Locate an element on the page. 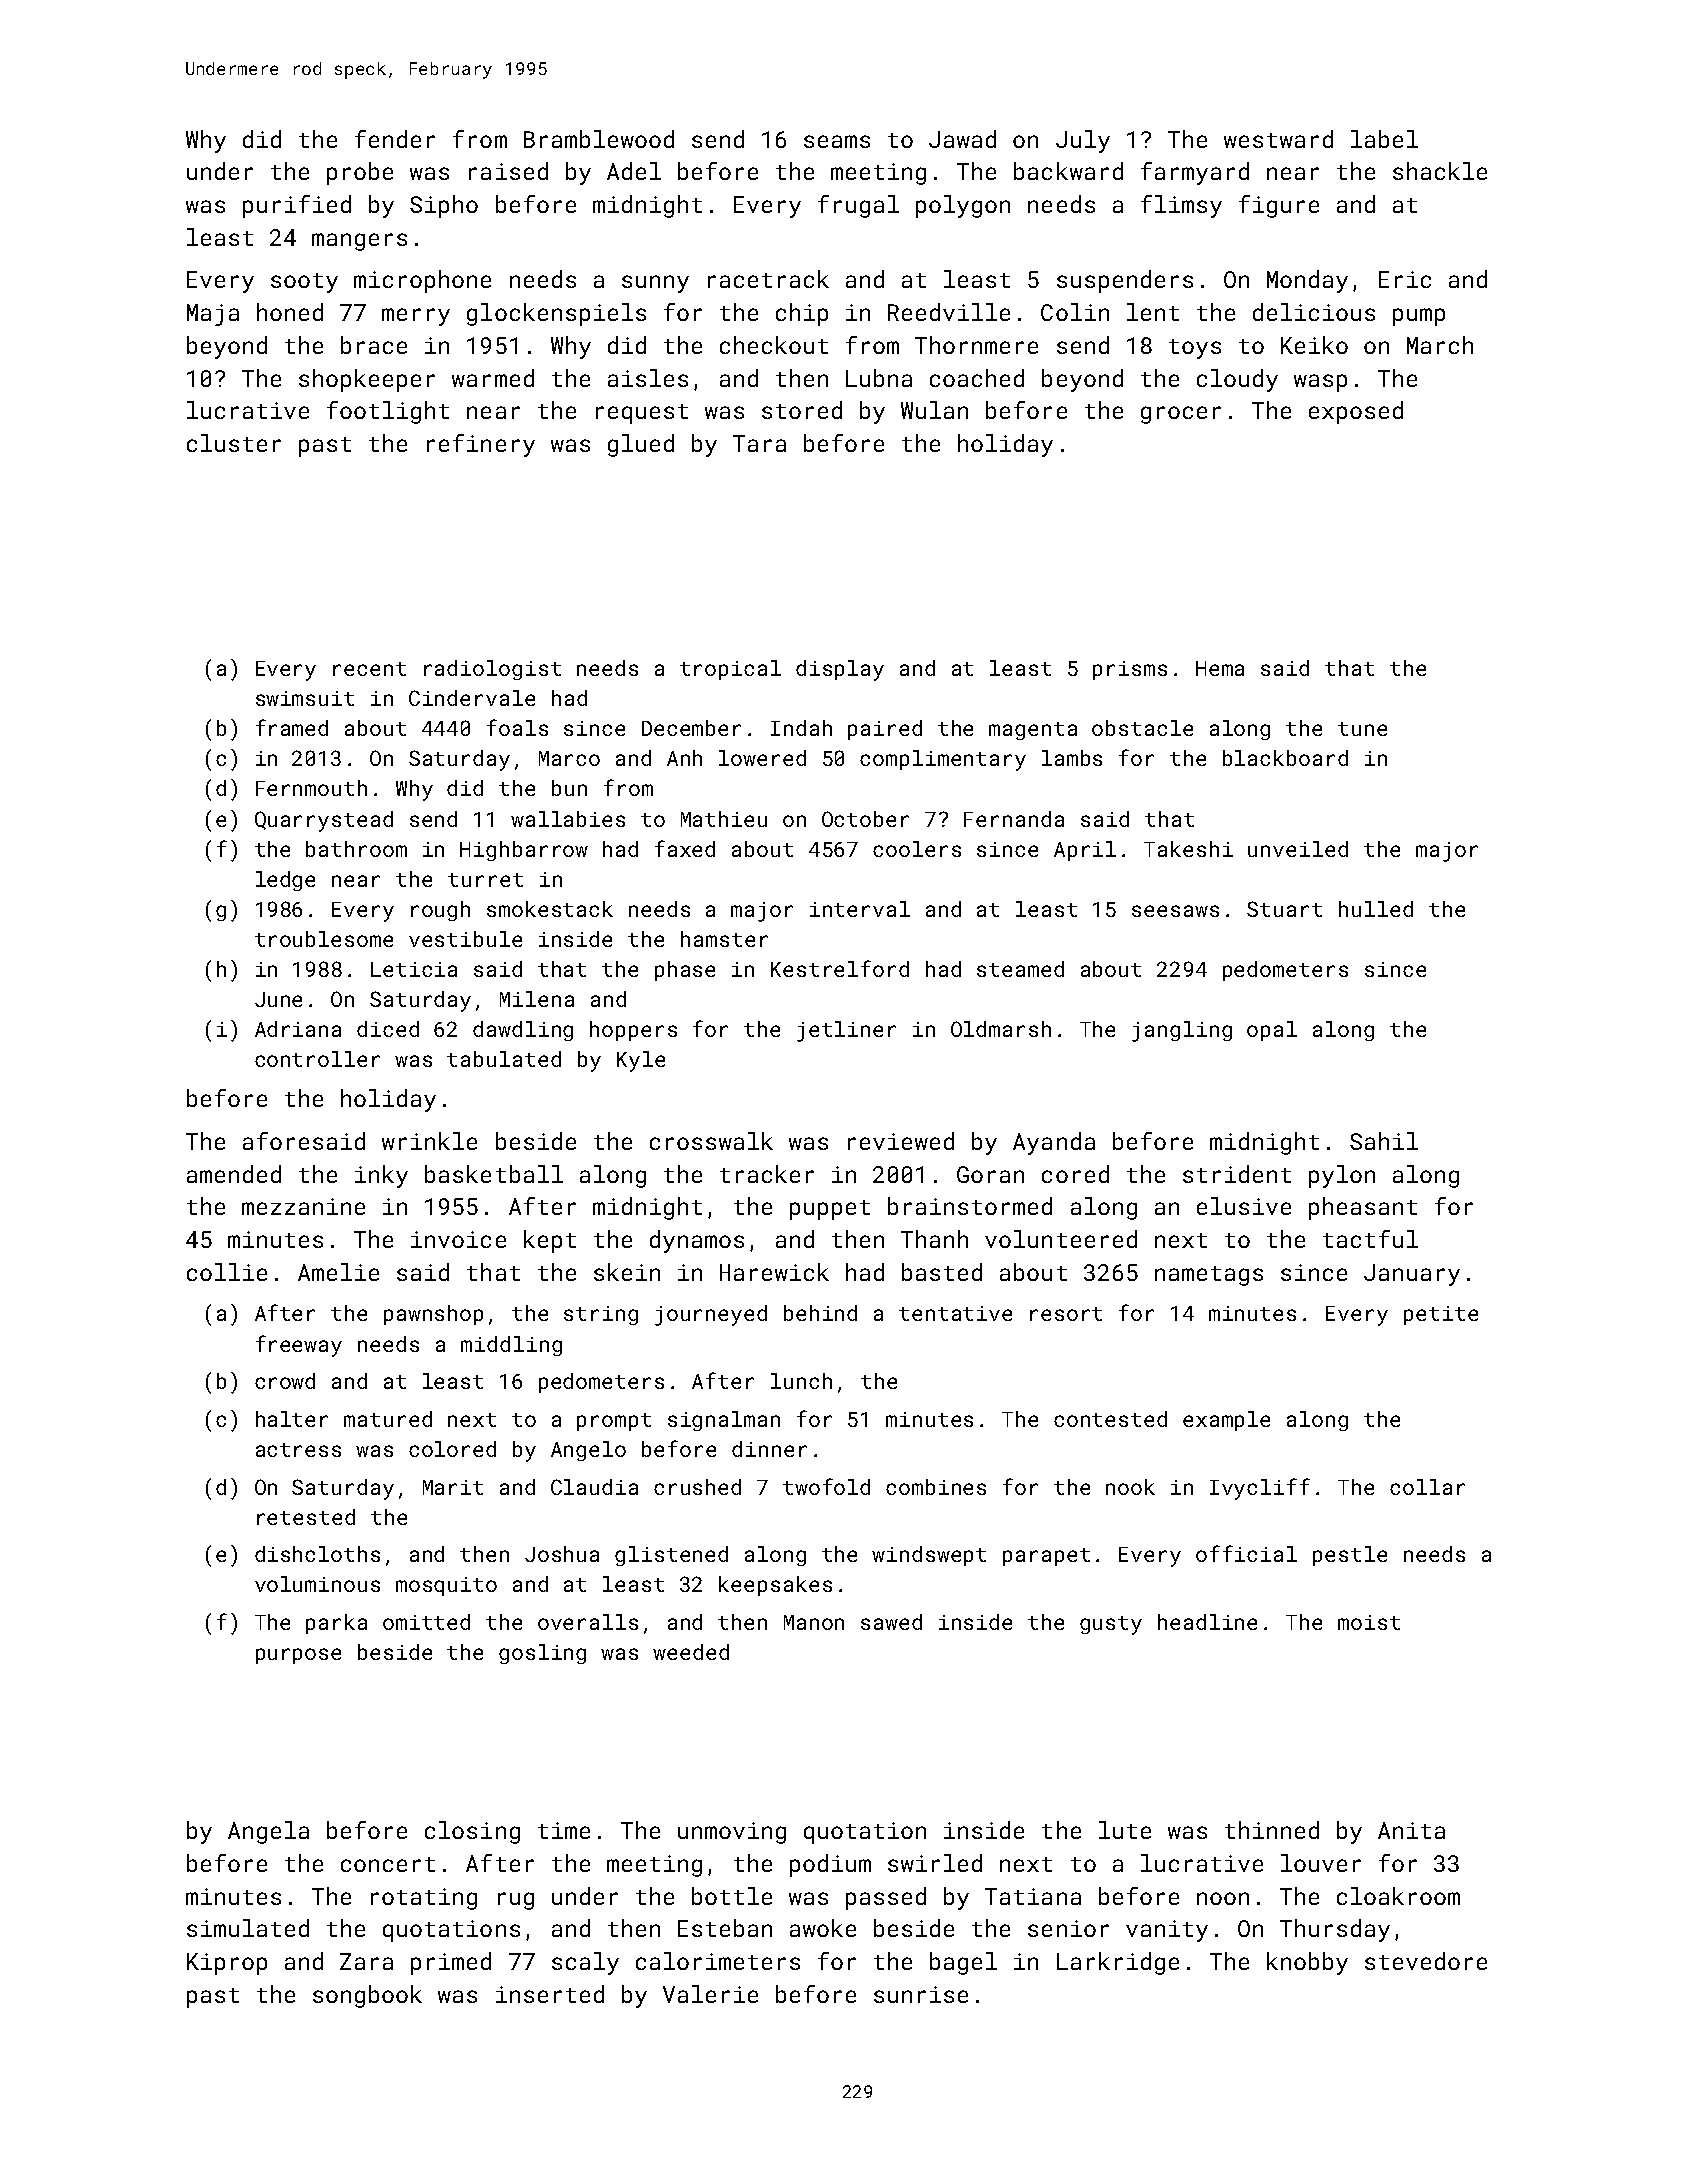  fender is located at coordinates (395, 139).
